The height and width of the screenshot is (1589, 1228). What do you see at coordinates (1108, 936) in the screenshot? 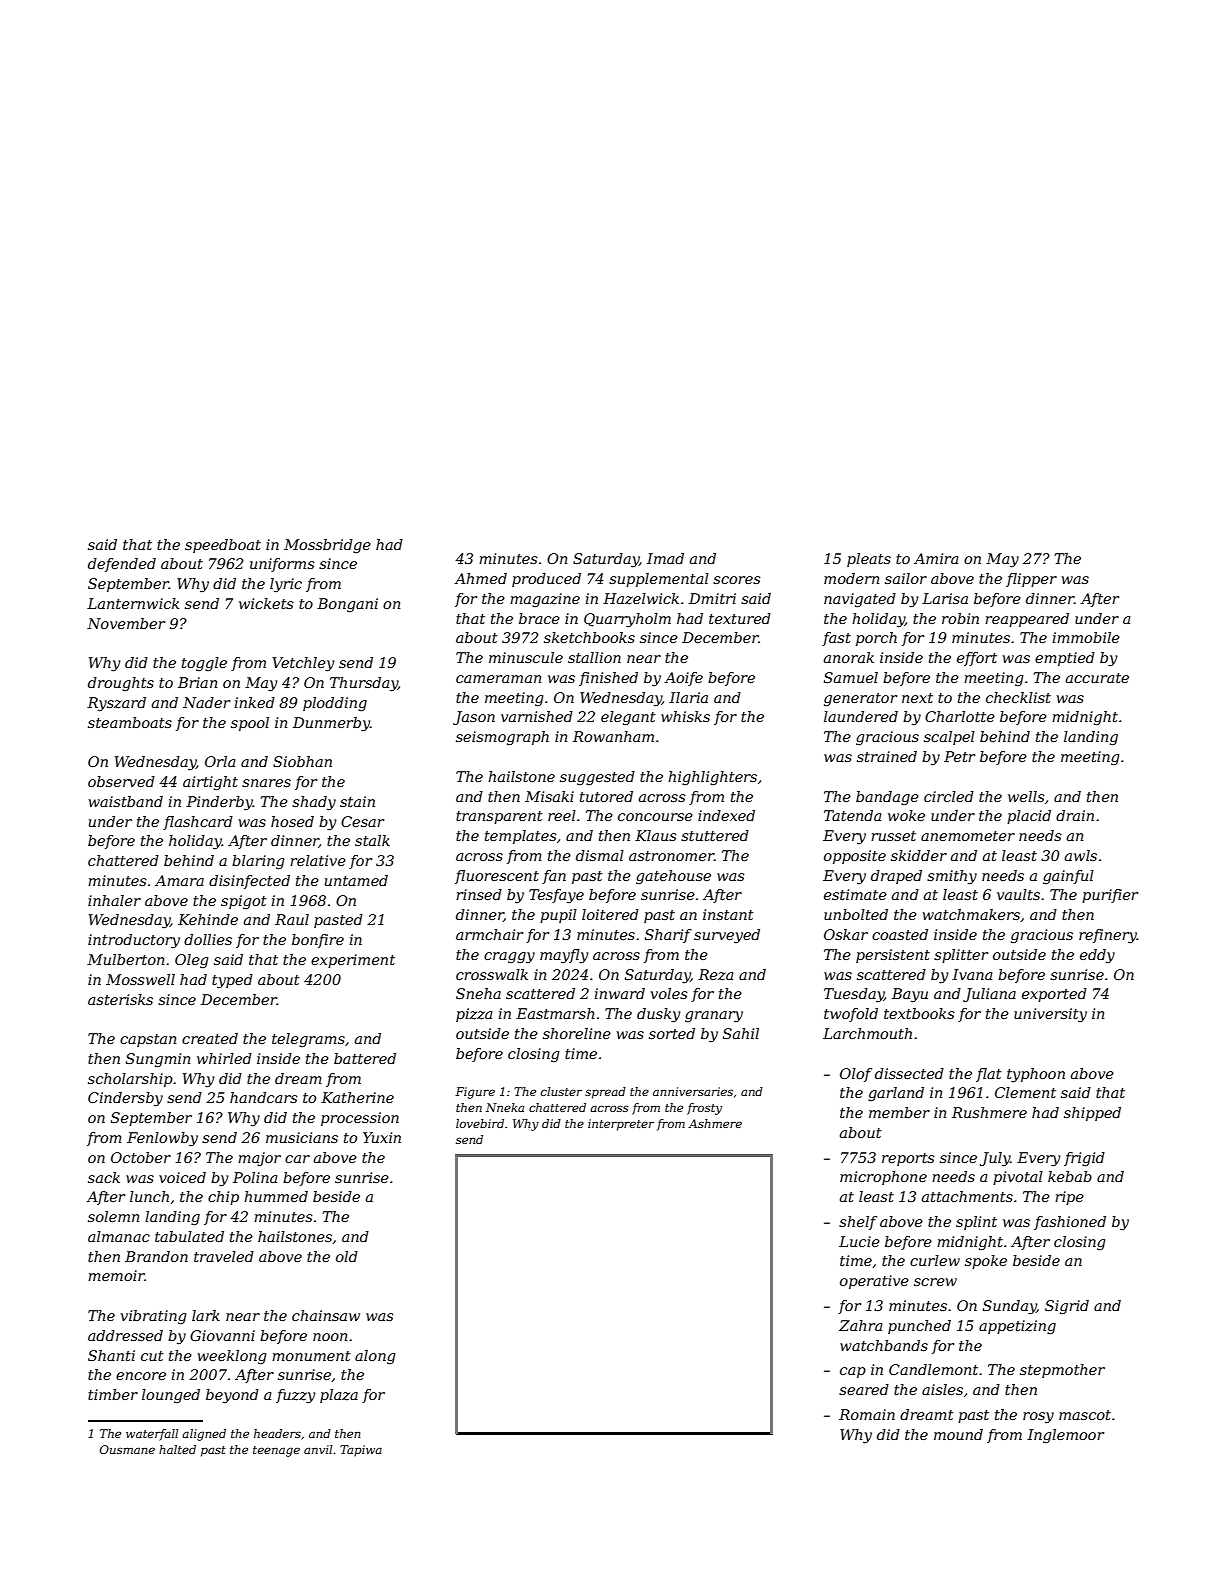
I see `refinery` at bounding box center [1108, 936].
